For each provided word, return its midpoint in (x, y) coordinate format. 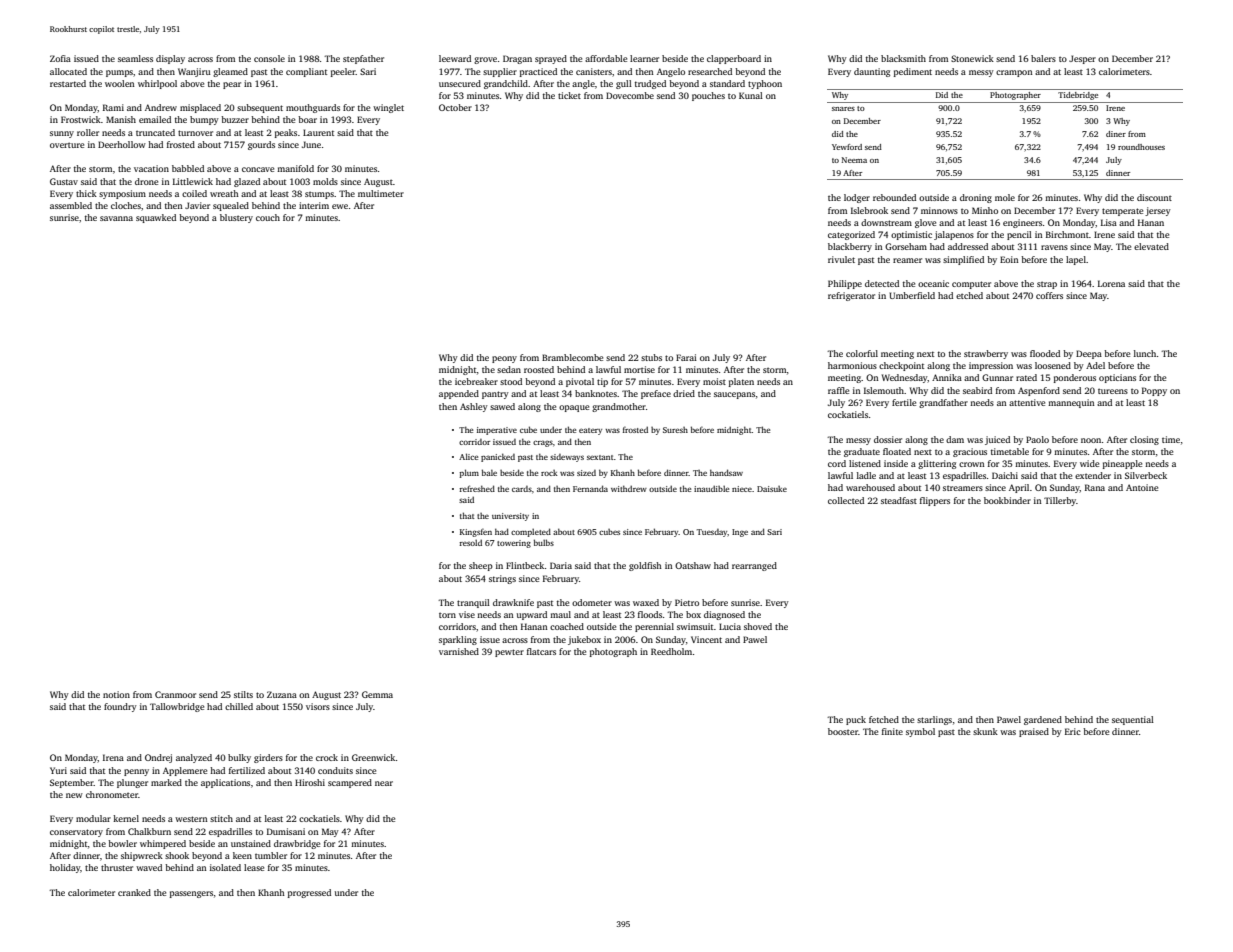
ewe (340, 206)
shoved (758, 626)
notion (116, 694)
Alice (468, 456)
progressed (309, 893)
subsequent (260, 108)
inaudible (711, 488)
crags (543, 443)
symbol (920, 732)
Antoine (1142, 487)
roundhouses (1141, 147)
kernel (126, 818)
